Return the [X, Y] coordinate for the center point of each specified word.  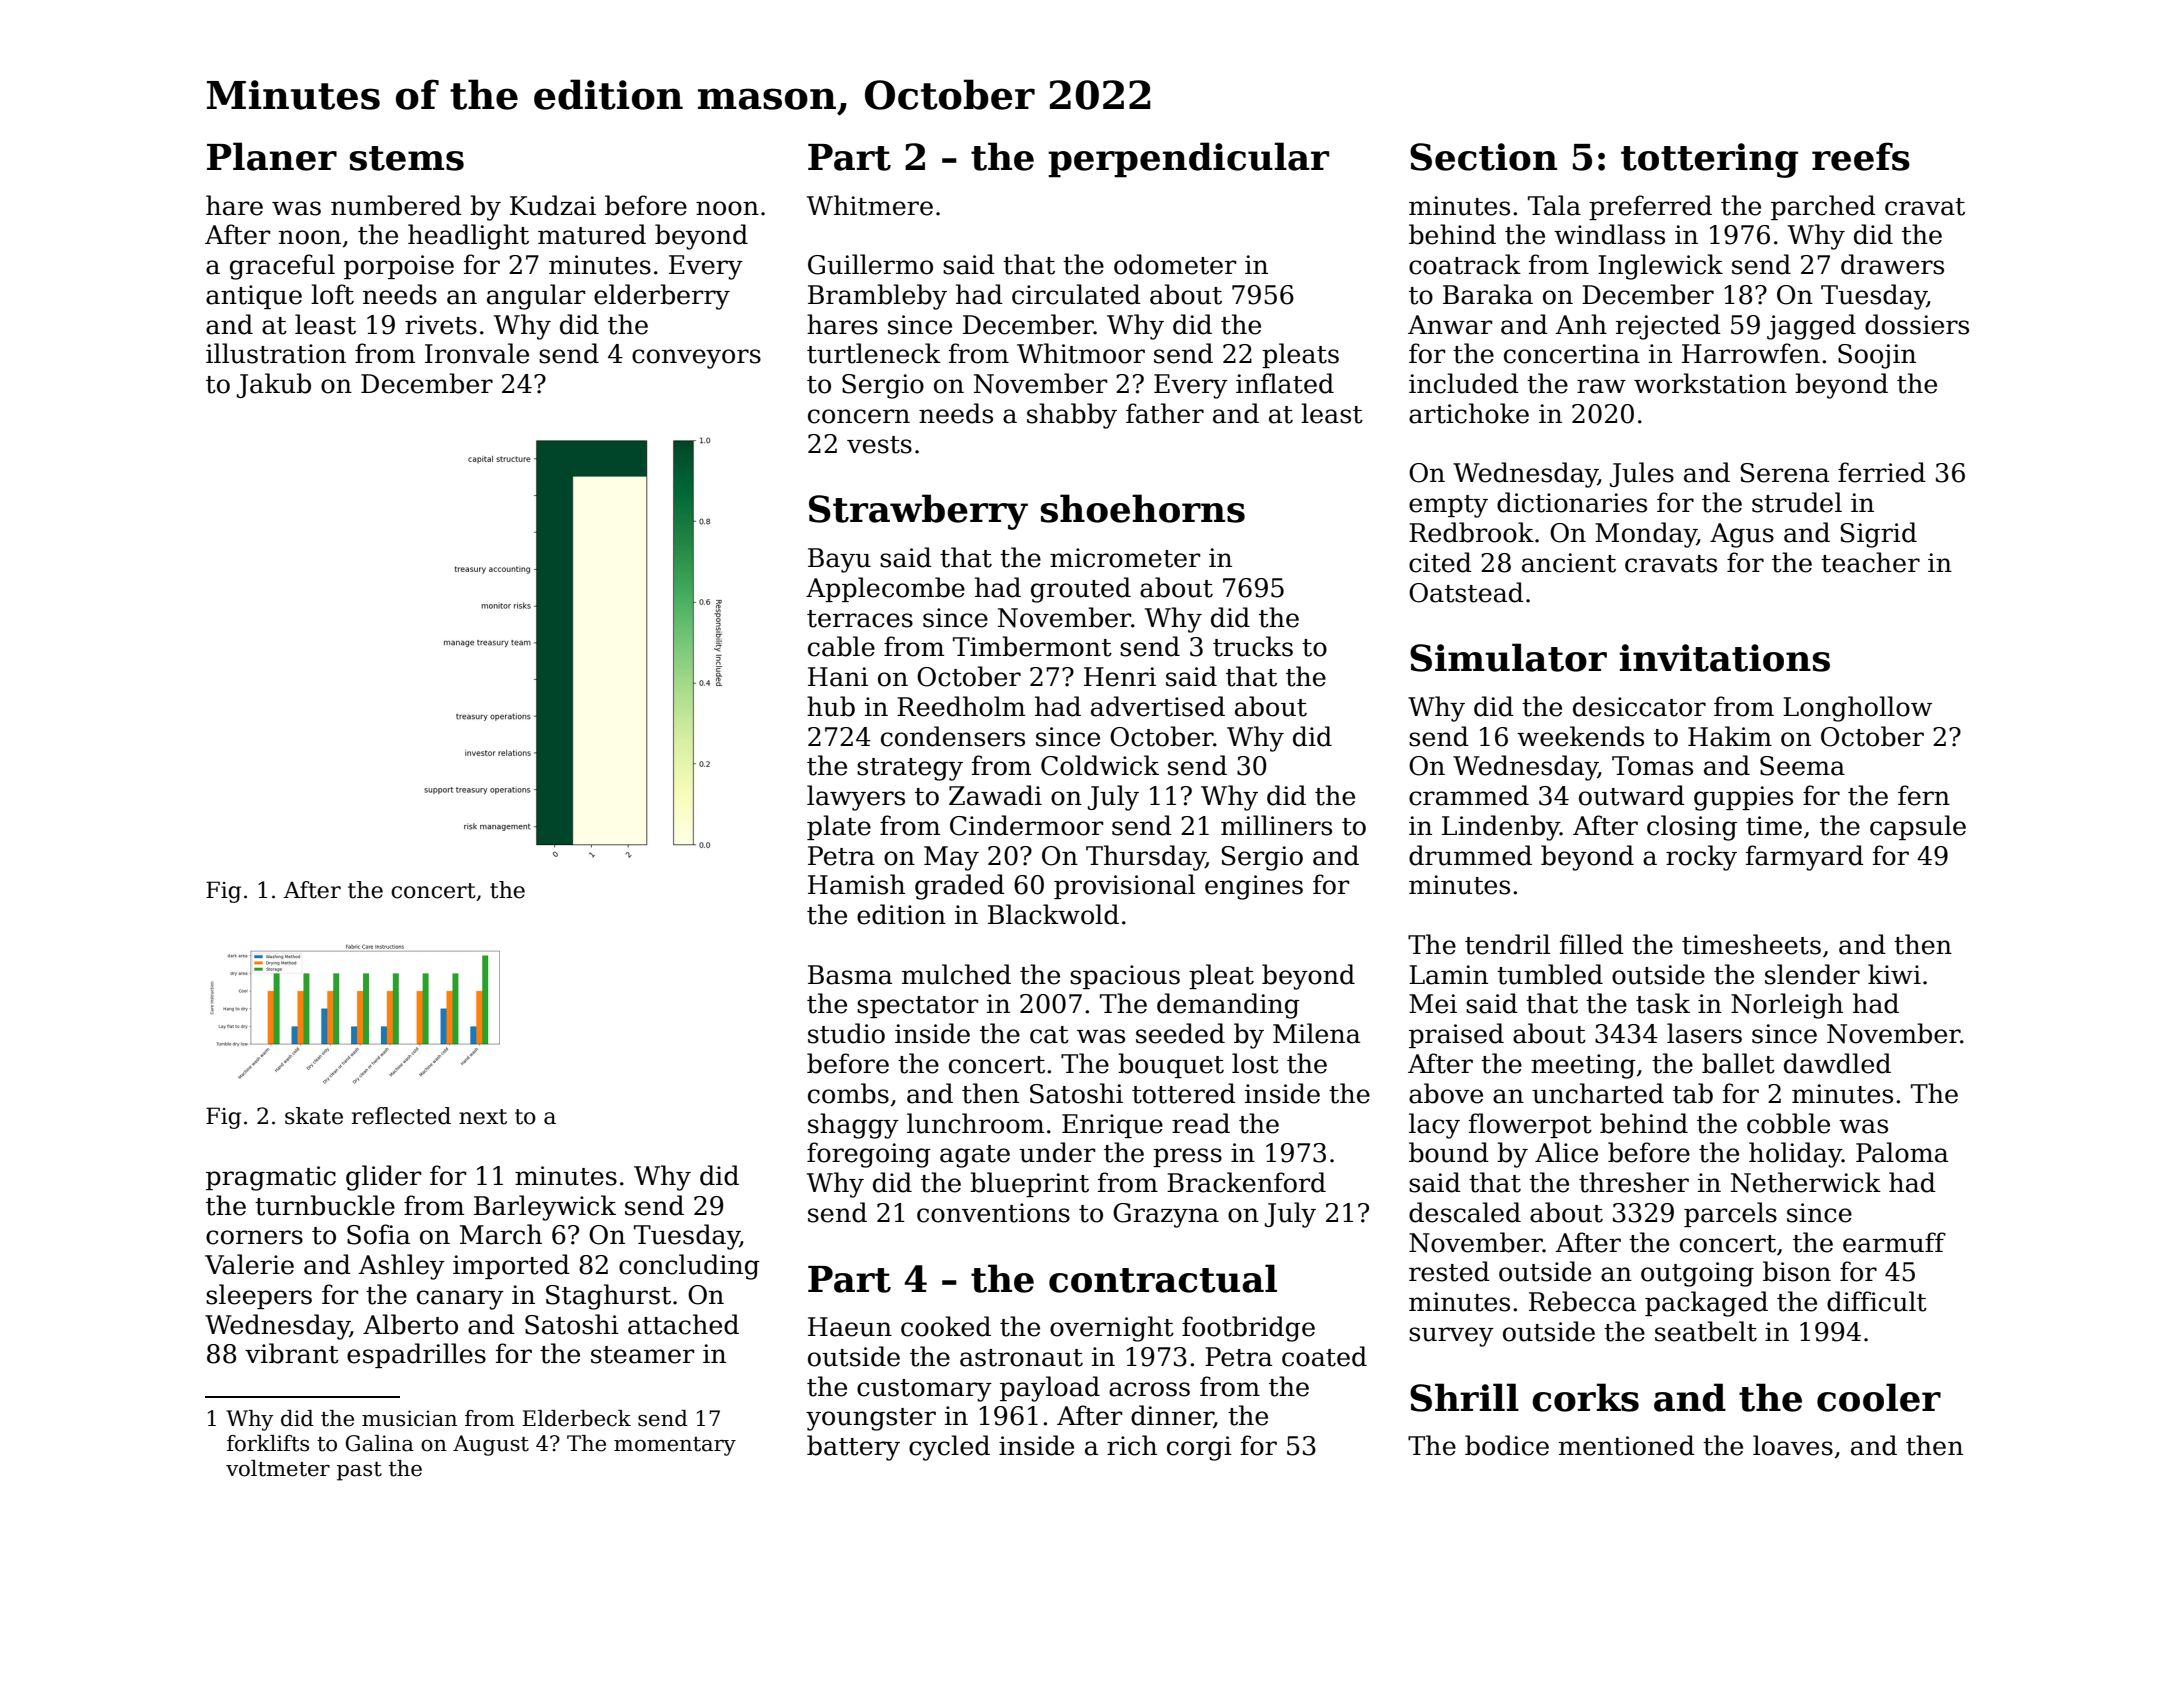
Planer [272, 156]
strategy [910, 769]
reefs [1861, 156]
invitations [1725, 658]
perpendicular [1188, 160]
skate [314, 1116]
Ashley [401, 1267]
